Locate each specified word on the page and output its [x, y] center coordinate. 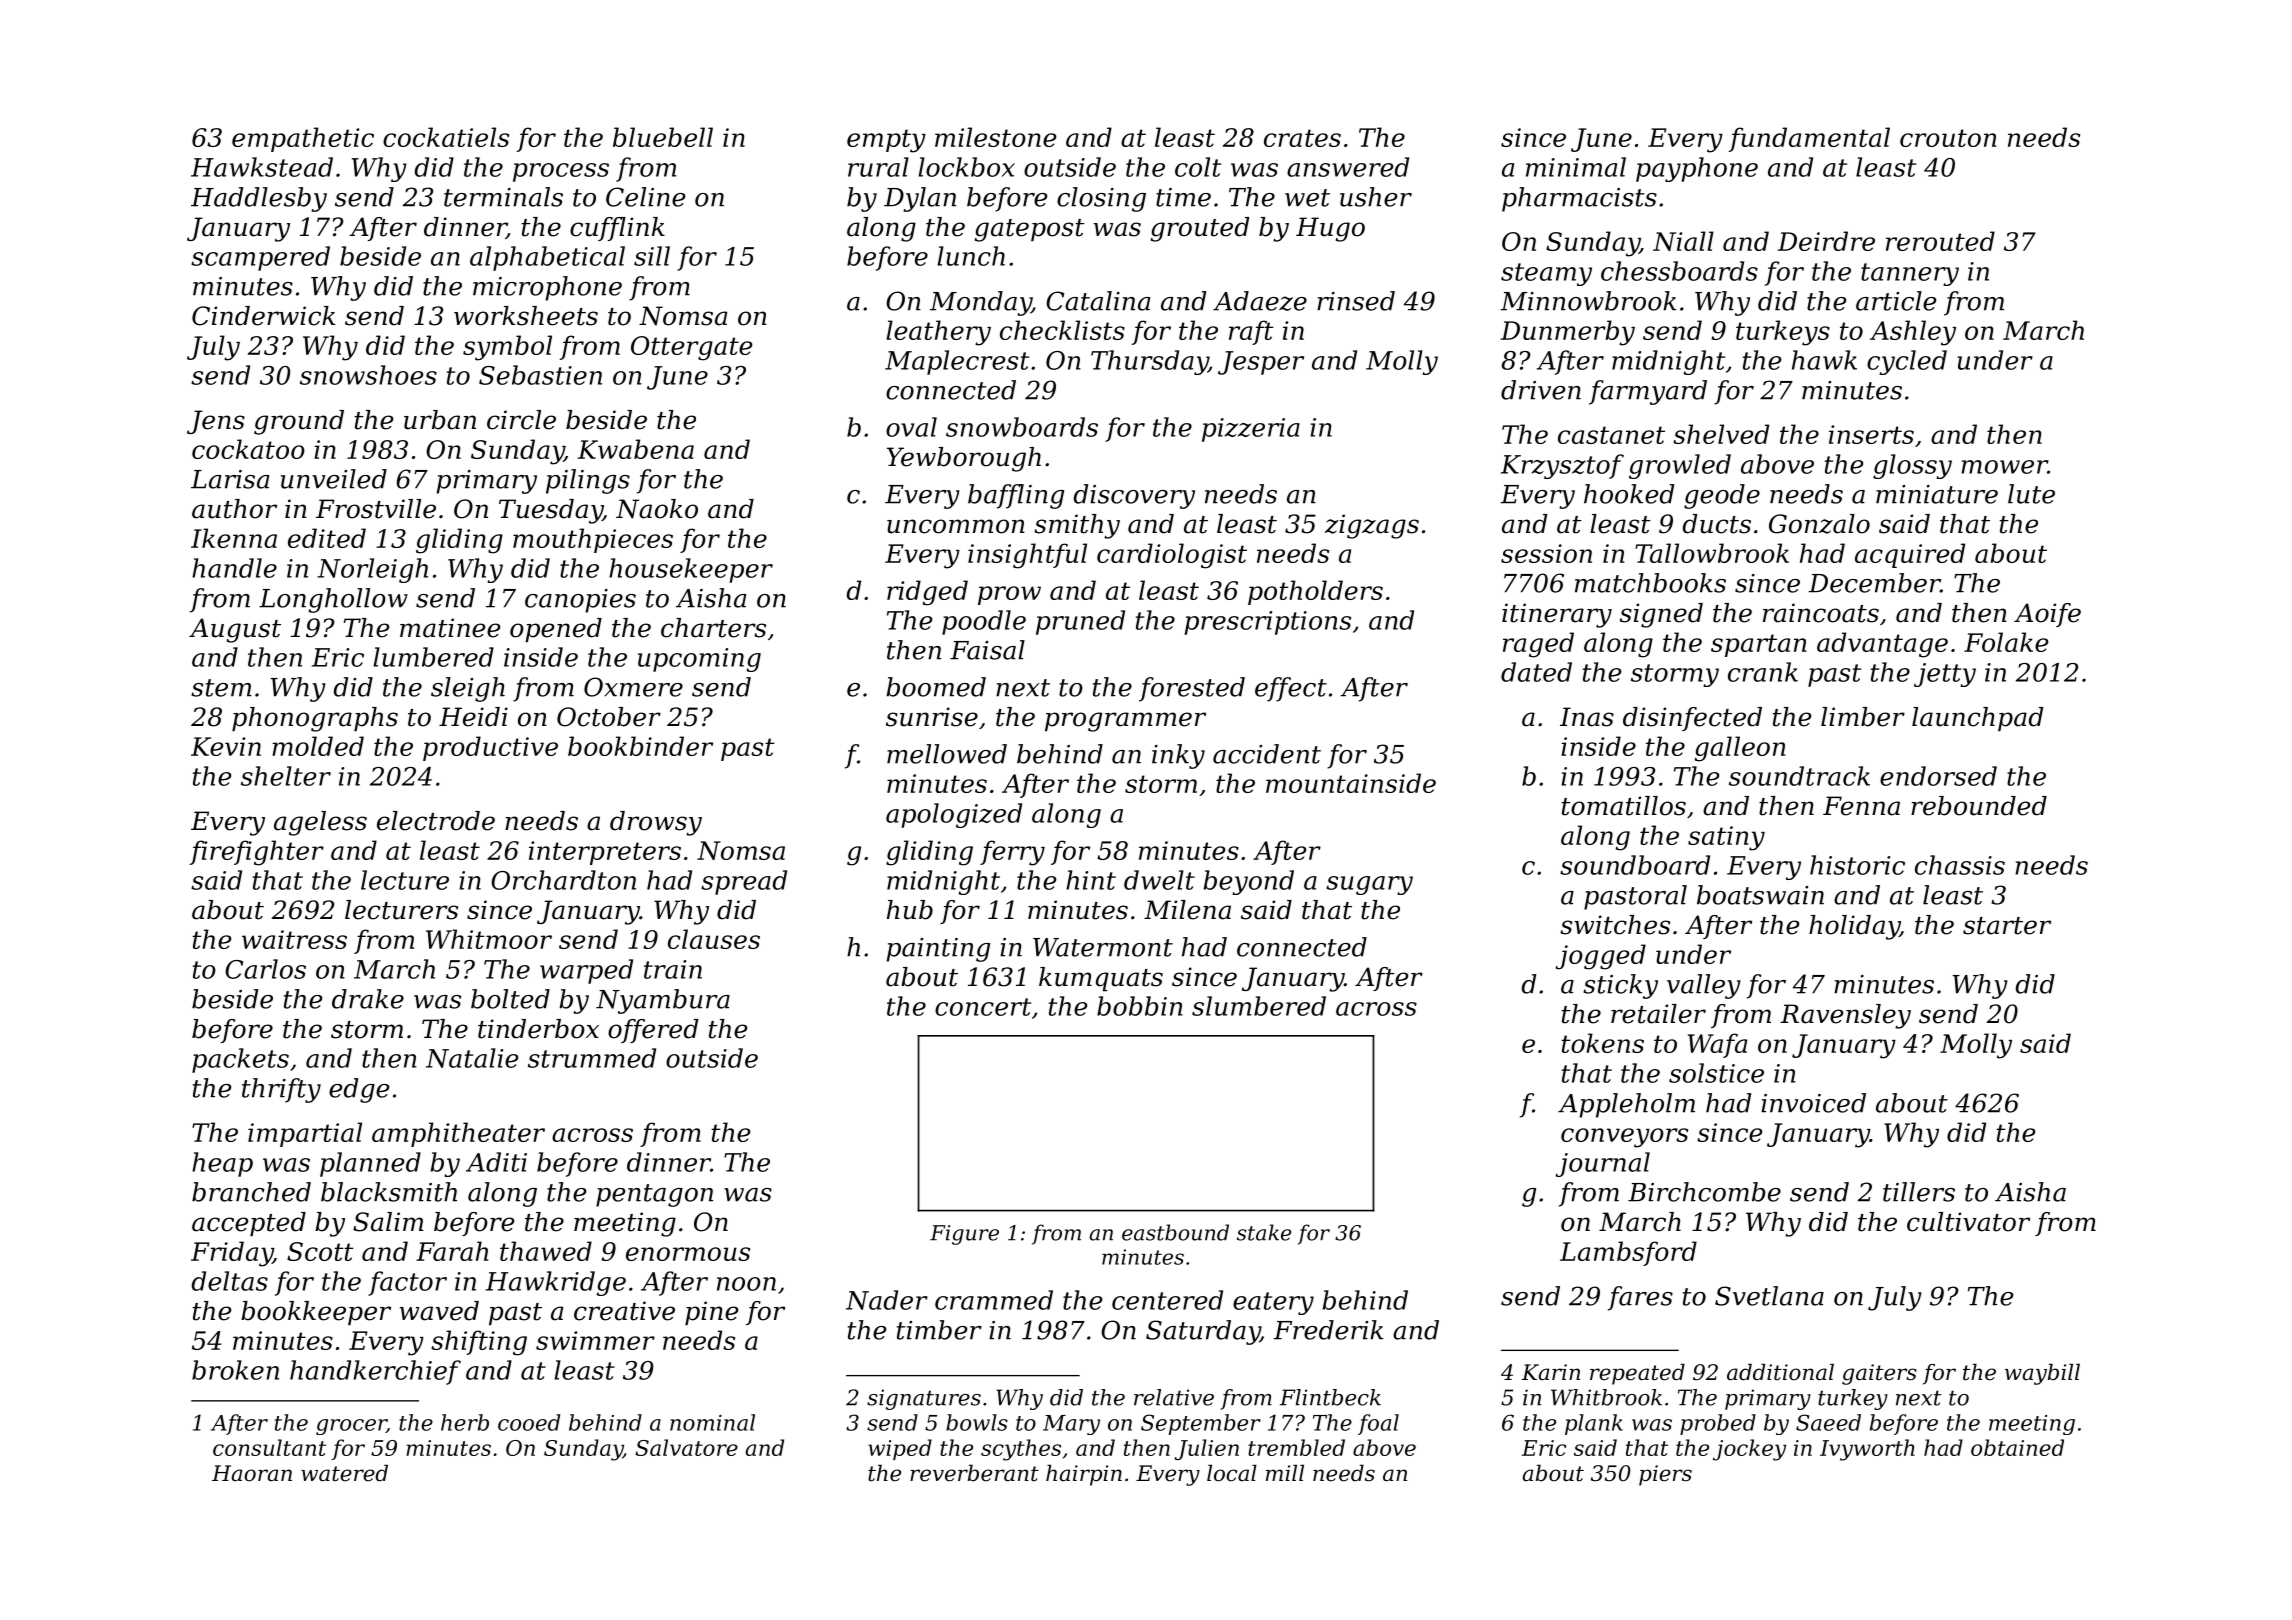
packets [240, 1060]
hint [1091, 880]
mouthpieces [593, 540]
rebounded [1979, 806]
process [561, 172]
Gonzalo [1819, 524]
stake [1264, 1232]
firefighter [257, 853]
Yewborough [964, 459]
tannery [1910, 274]
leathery [938, 333]
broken [235, 1370]
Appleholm [1626, 1105]
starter [2007, 926]
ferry [1012, 853]
